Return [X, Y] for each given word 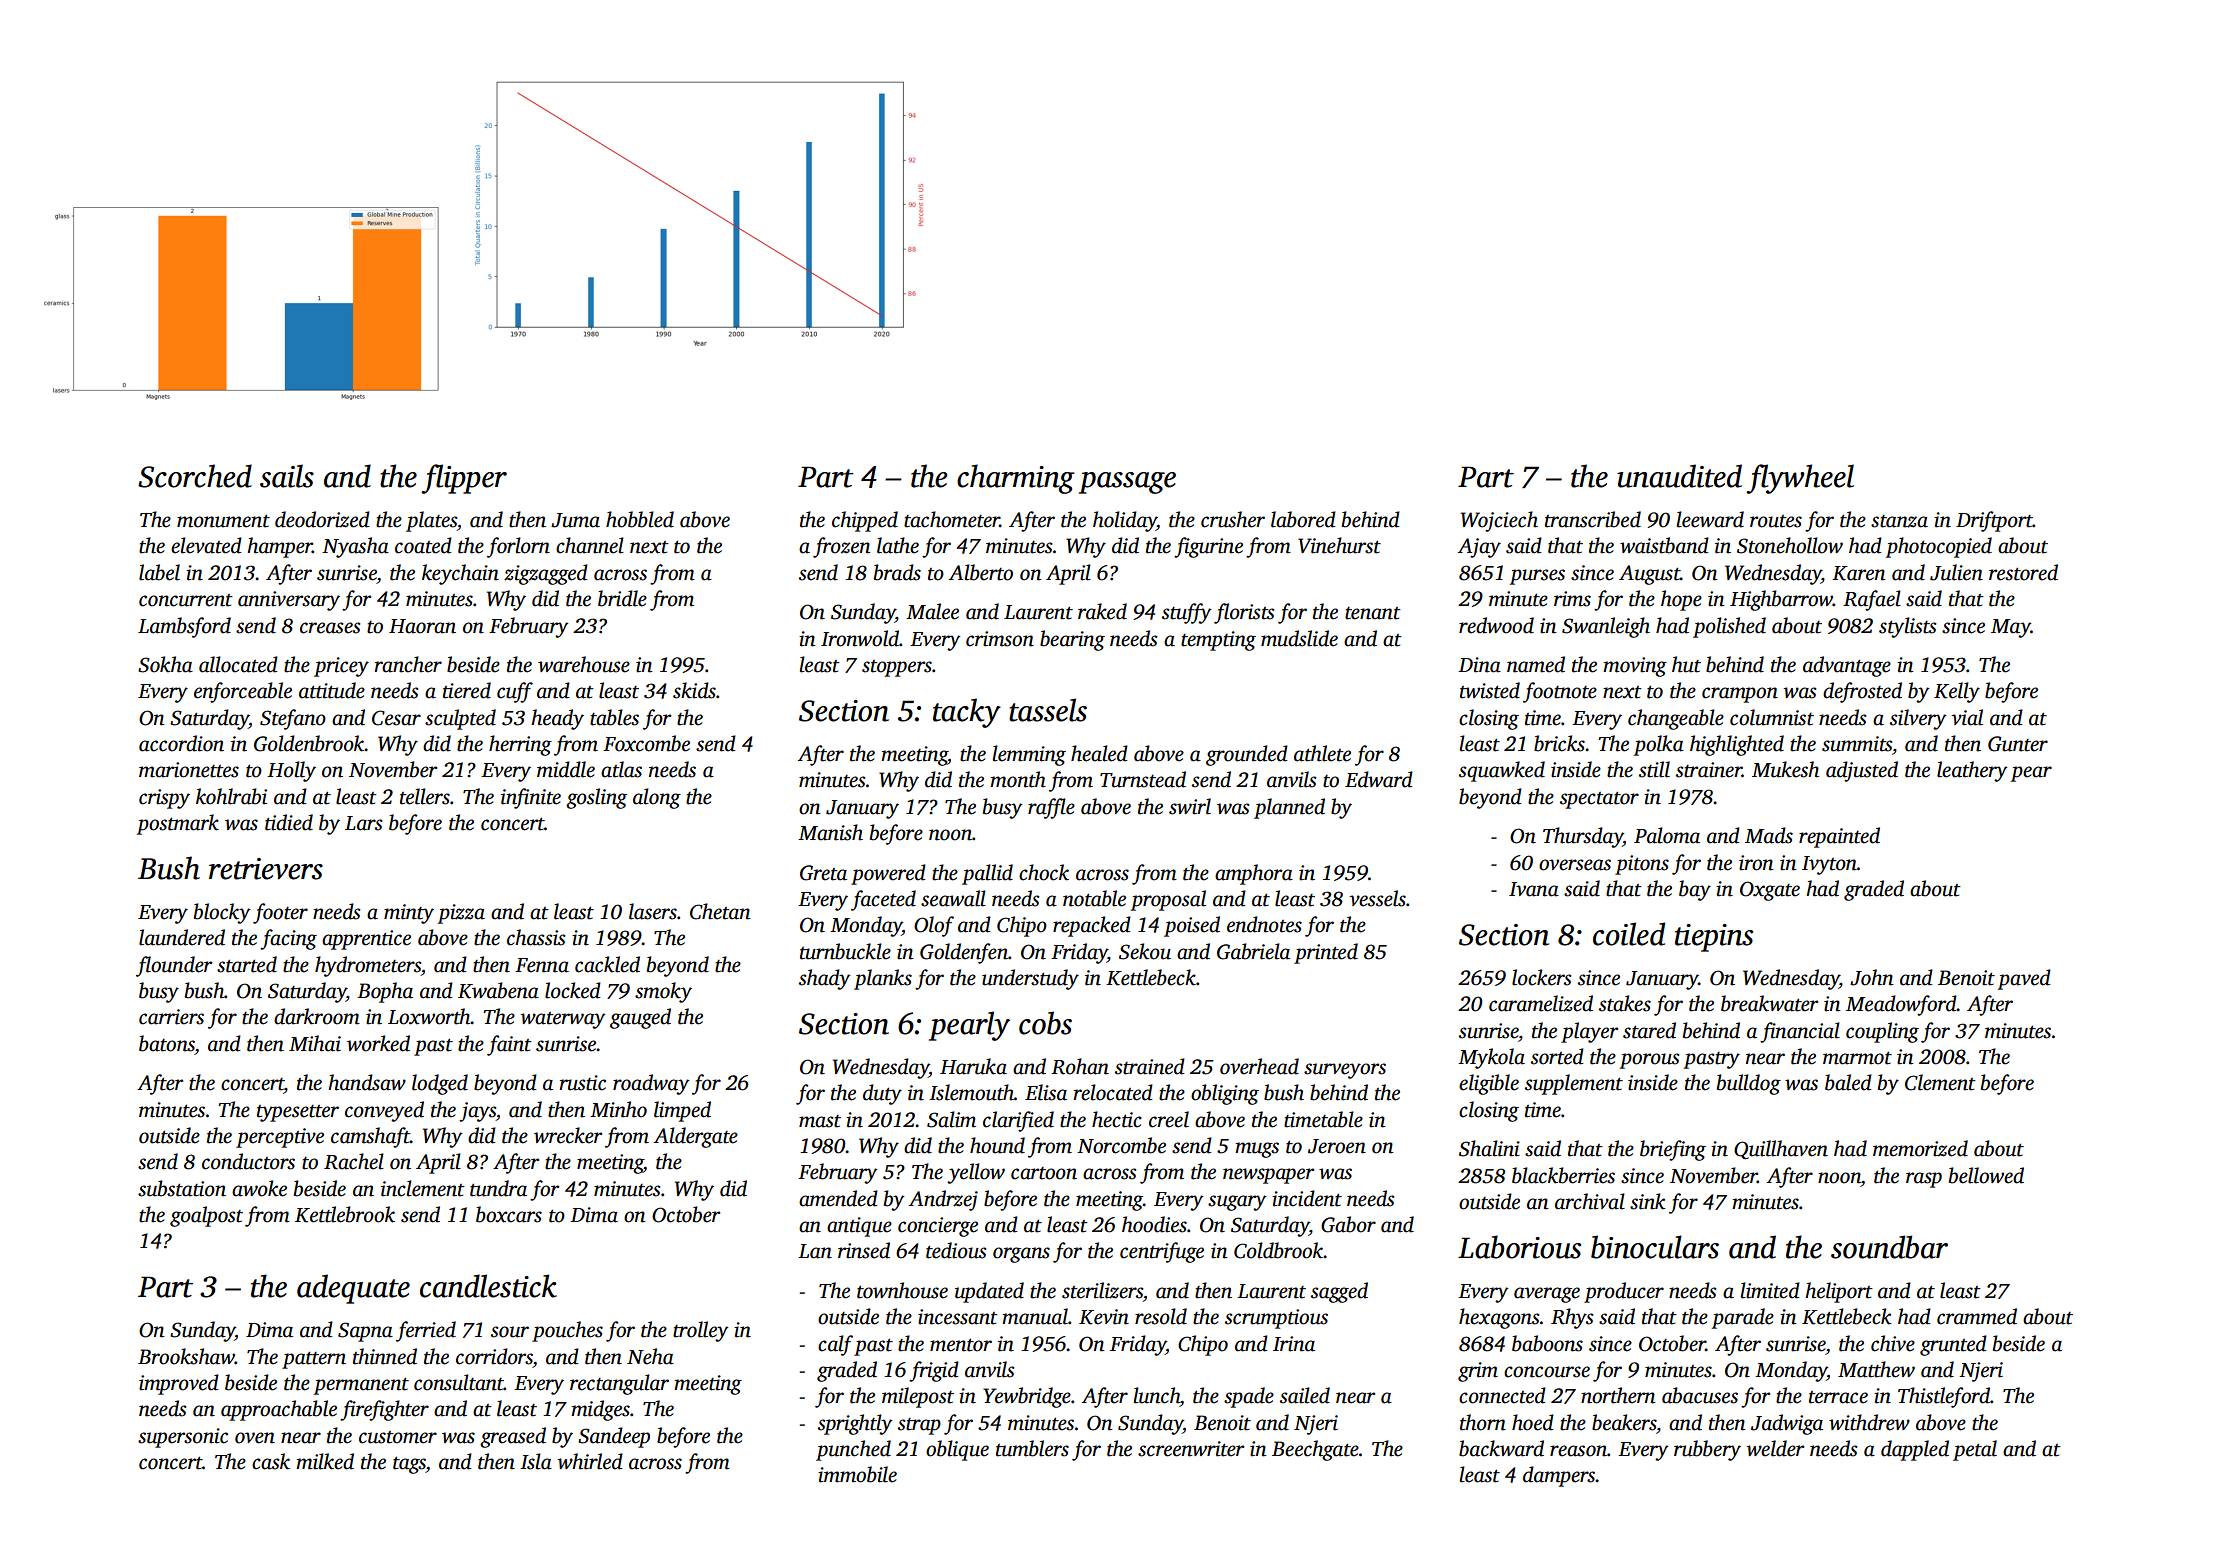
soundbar [1889, 1247]
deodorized [322, 519]
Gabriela [1253, 951]
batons [167, 1043]
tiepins [1714, 938]
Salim [951, 1119]
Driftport [1994, 521]
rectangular [619, 1384]
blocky [222, 913]
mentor [961, 1345]
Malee [932, 611]
